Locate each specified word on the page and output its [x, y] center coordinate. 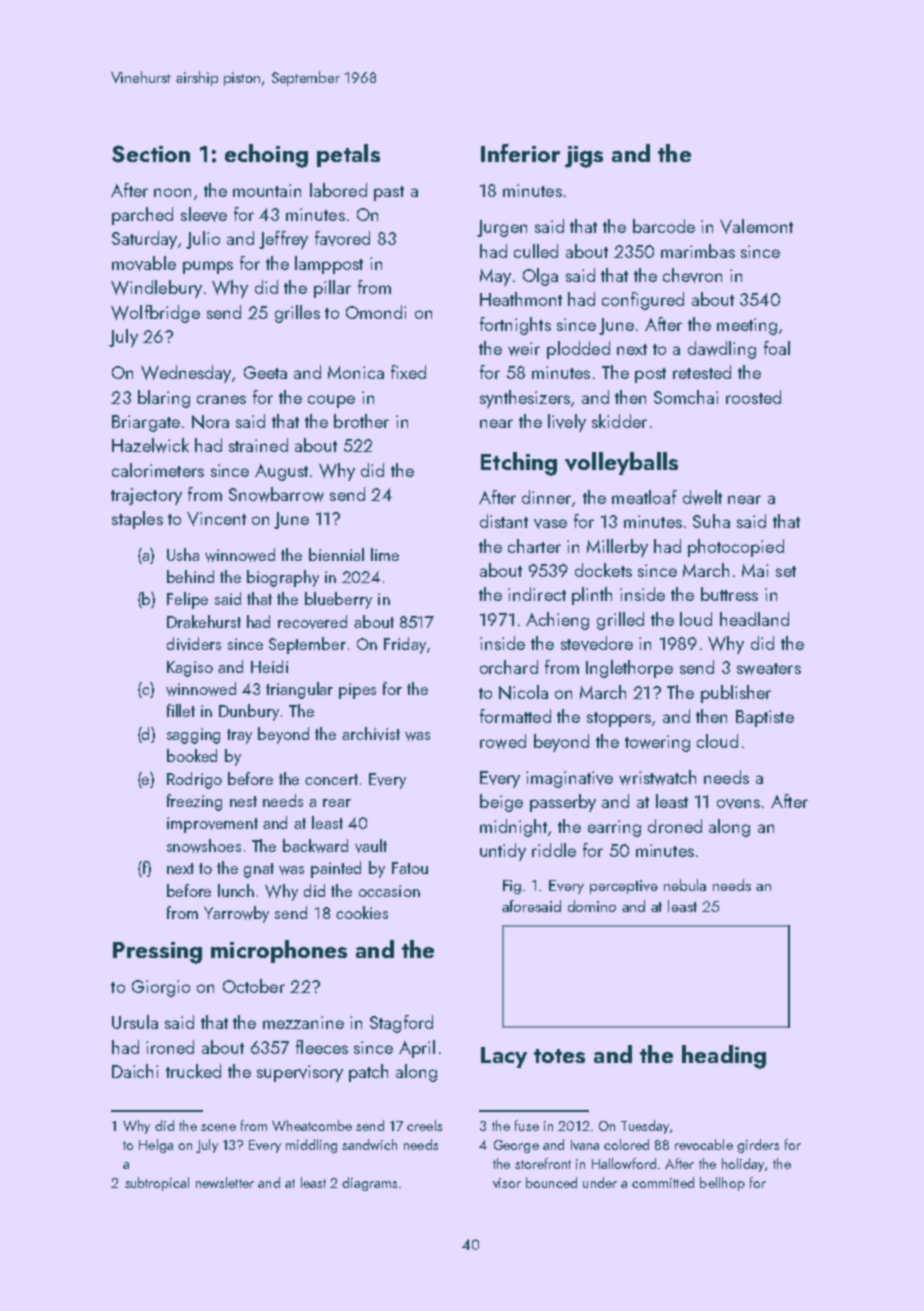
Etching [519, 464]
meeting [747, 326]
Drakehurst [204, 621]
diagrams [369, 1184]
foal [777, 348]
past [389, 193]
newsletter [225, 1182]
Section [151, 154]
